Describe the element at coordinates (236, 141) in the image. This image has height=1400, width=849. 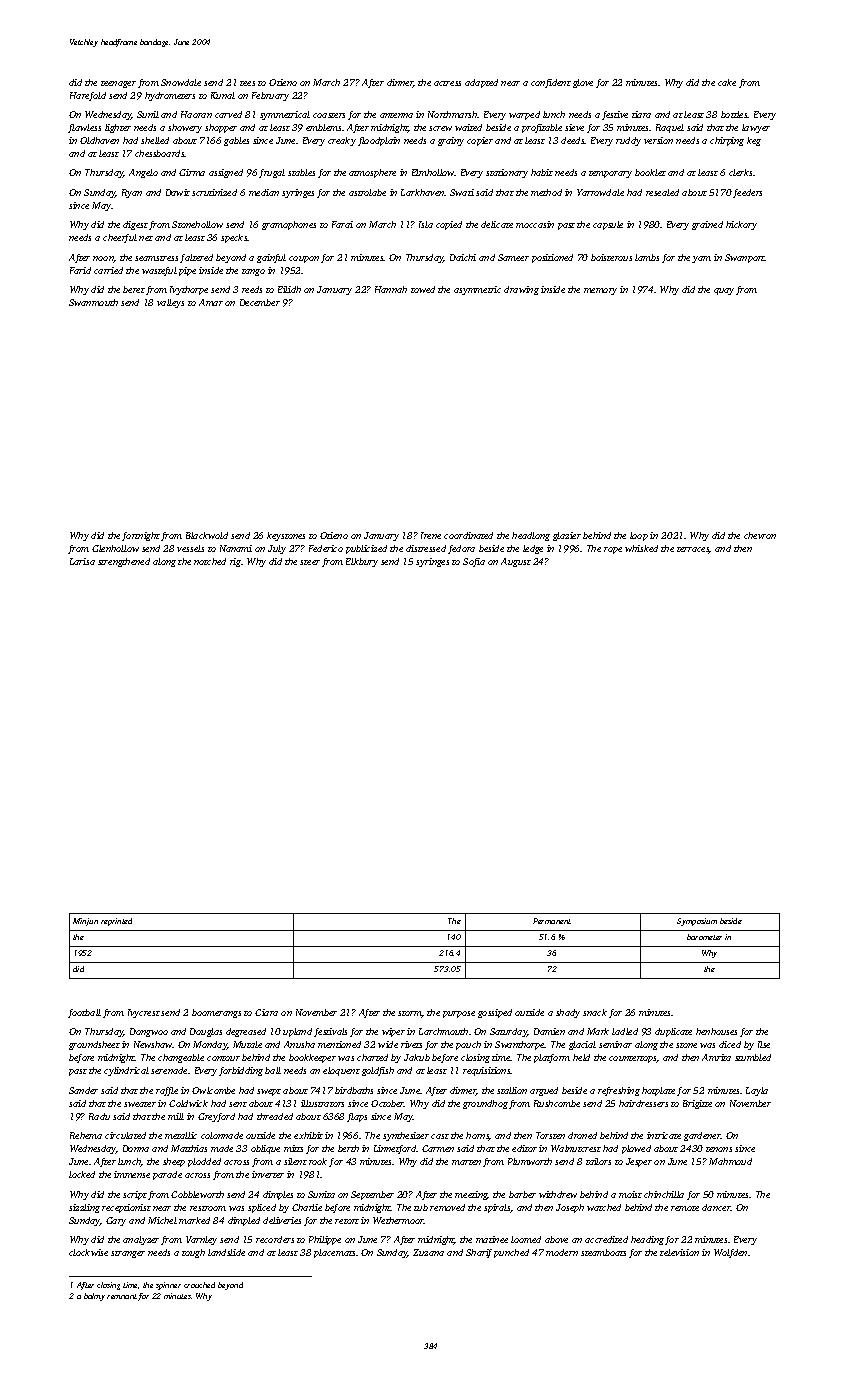
I see `gables` at that location.
